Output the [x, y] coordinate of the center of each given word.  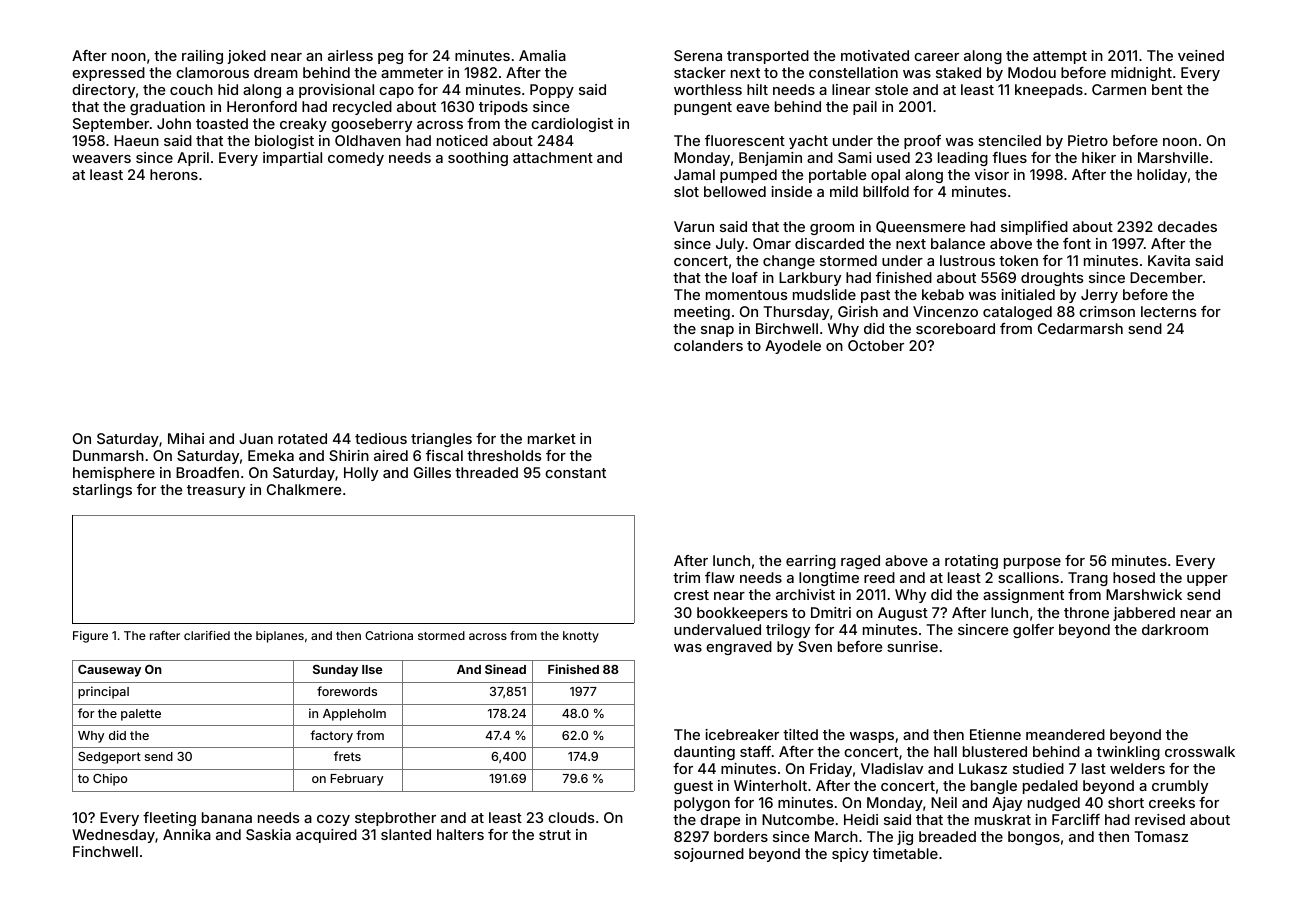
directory [103, 91]
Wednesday [113, 836]
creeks [1172, 802]
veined [1201, 55]
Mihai [186, 438]
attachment [553, 157]
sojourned [709, 855]
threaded [486, 472]
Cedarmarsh [1080, 328]
